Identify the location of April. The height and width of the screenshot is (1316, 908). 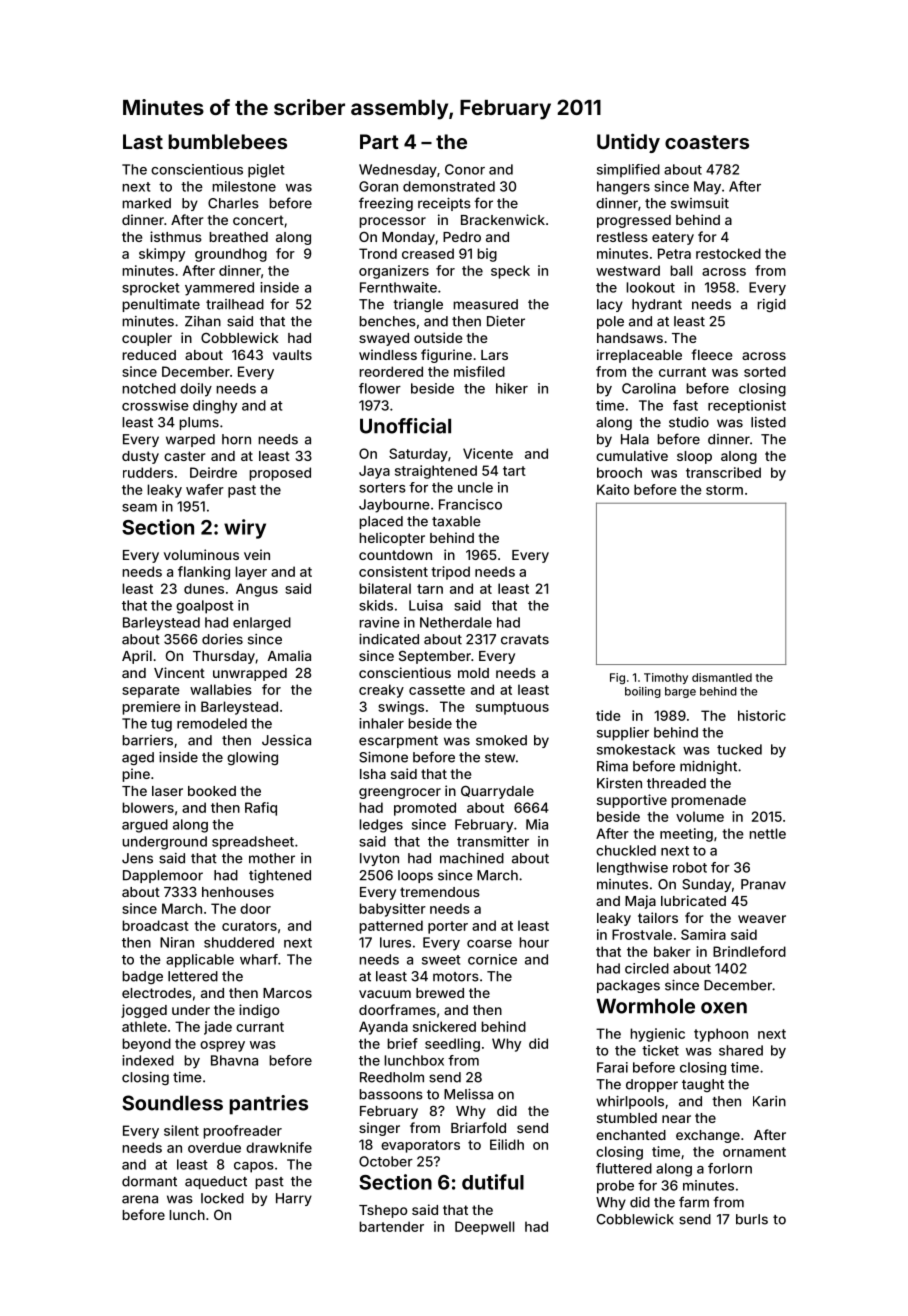
(137, 657).
